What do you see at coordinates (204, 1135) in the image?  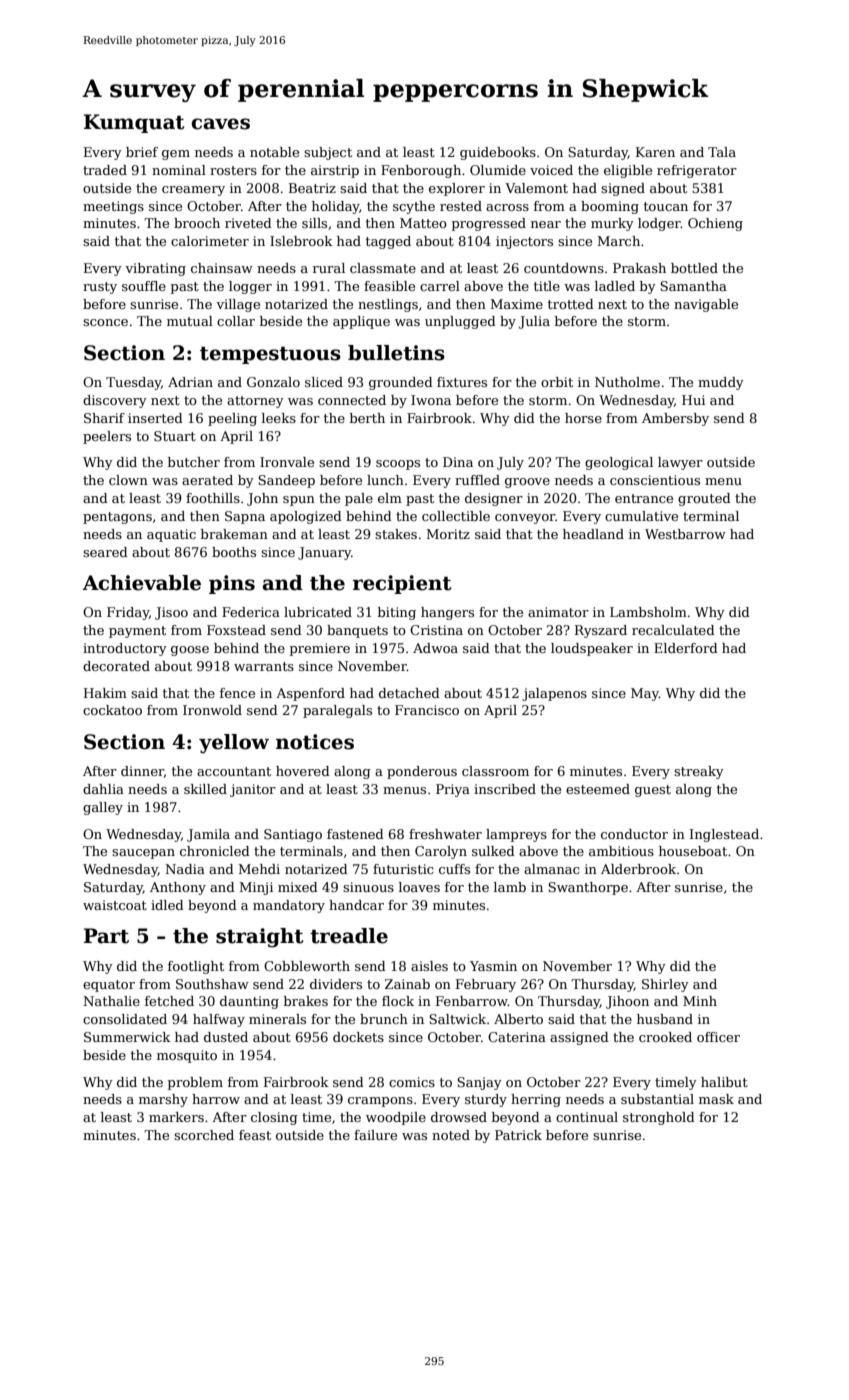 I see `scorched` at bounding box center [204, 1135].
